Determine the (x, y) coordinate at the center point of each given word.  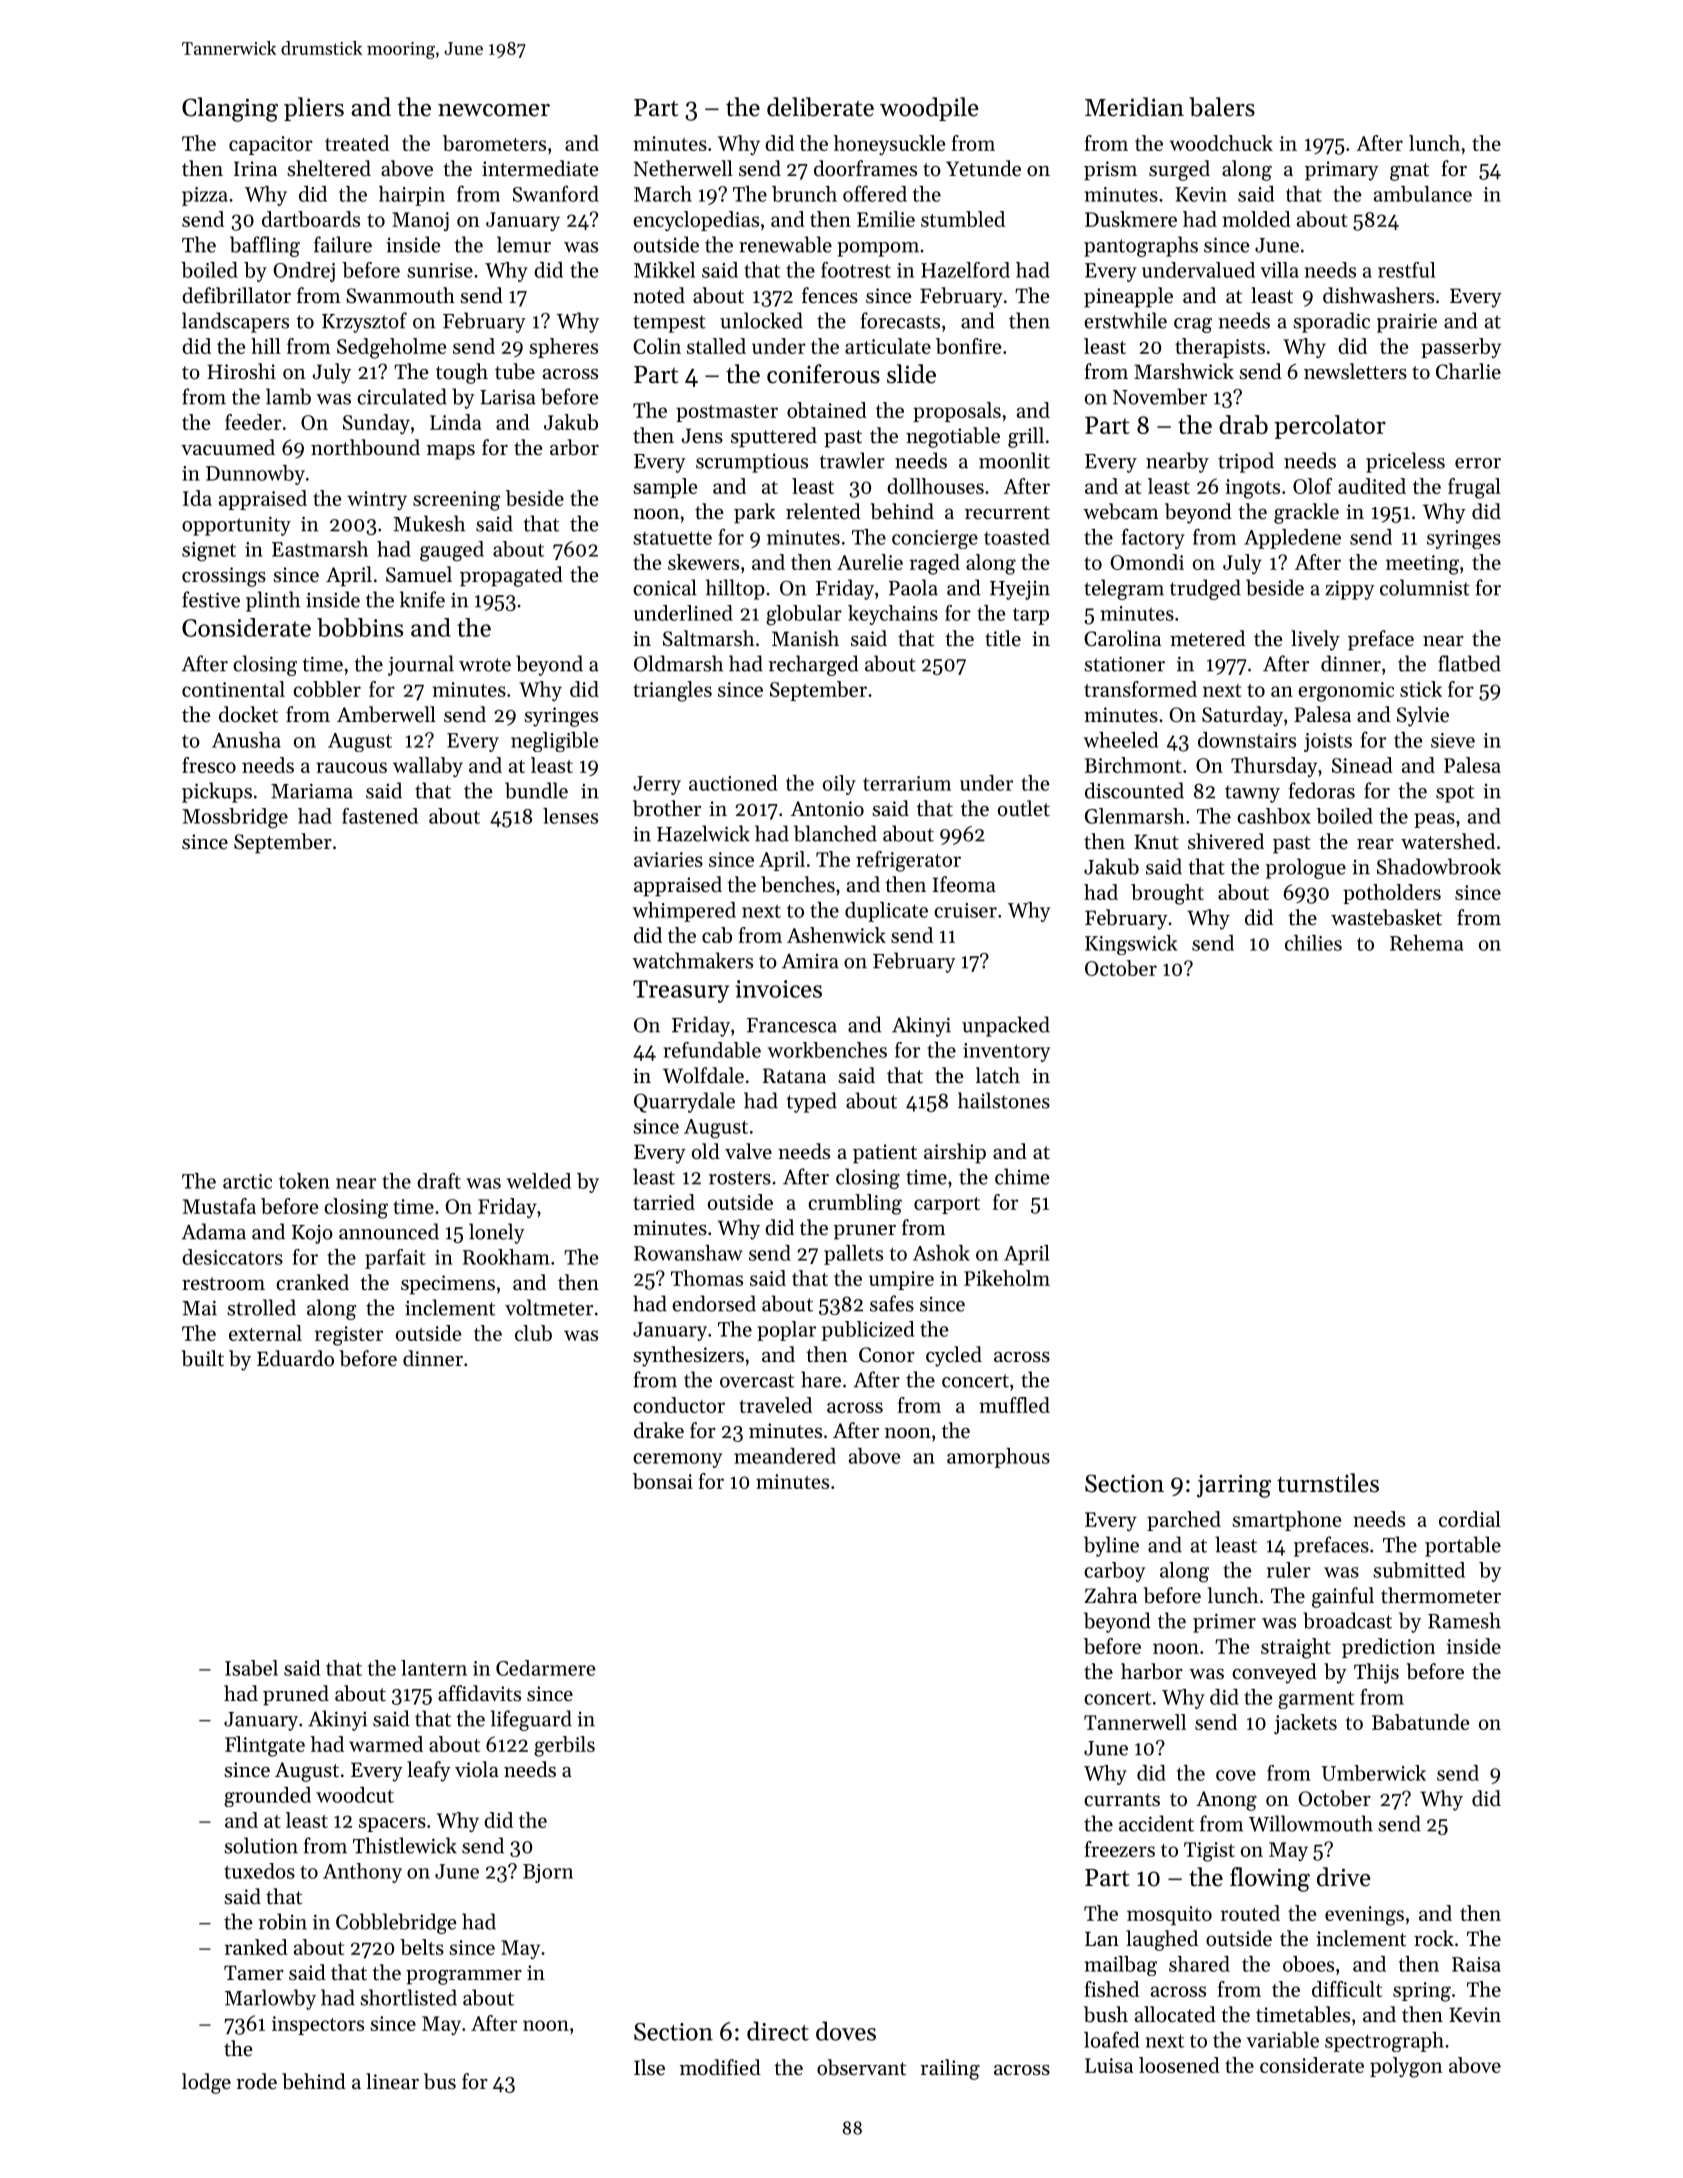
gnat (1409, 172)
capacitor (271, 145)
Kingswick (1131, 945)
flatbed (1469, 663)
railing (950, 2069)
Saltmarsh (709, 638)
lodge (206, 2083)
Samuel (419, 574)
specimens (448, 1285)
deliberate (820, 107)
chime (1022, 1176)
